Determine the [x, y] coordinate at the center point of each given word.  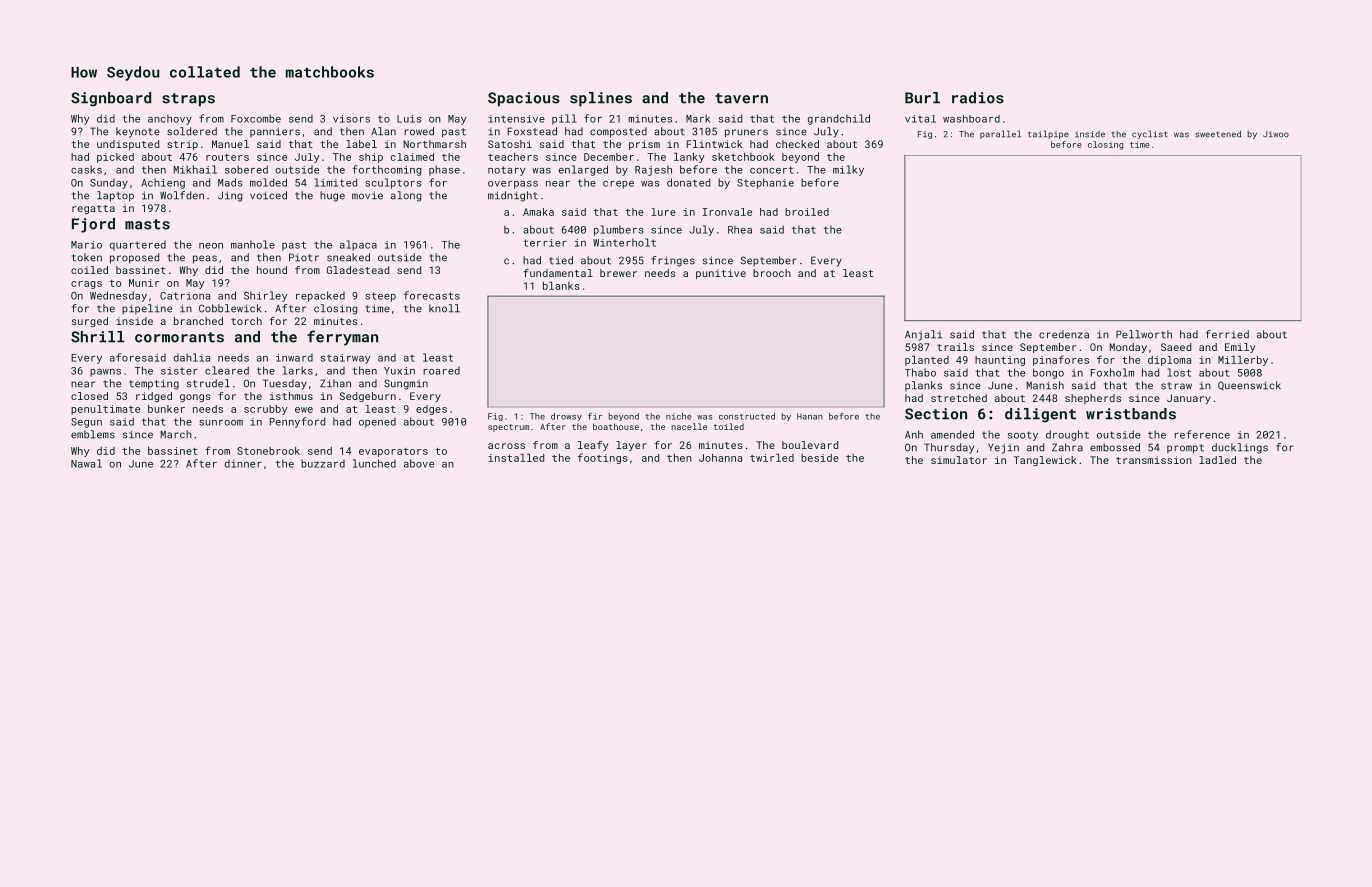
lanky [689, 158]
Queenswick [1249, 385]
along [406, 196]
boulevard [810, 445]
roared [441, 371]
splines [601, 99]
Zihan [335, 383]
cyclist [1150, 134]
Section [936, 414]
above [419, 463]
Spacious [524, 99]
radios [978, 98]
